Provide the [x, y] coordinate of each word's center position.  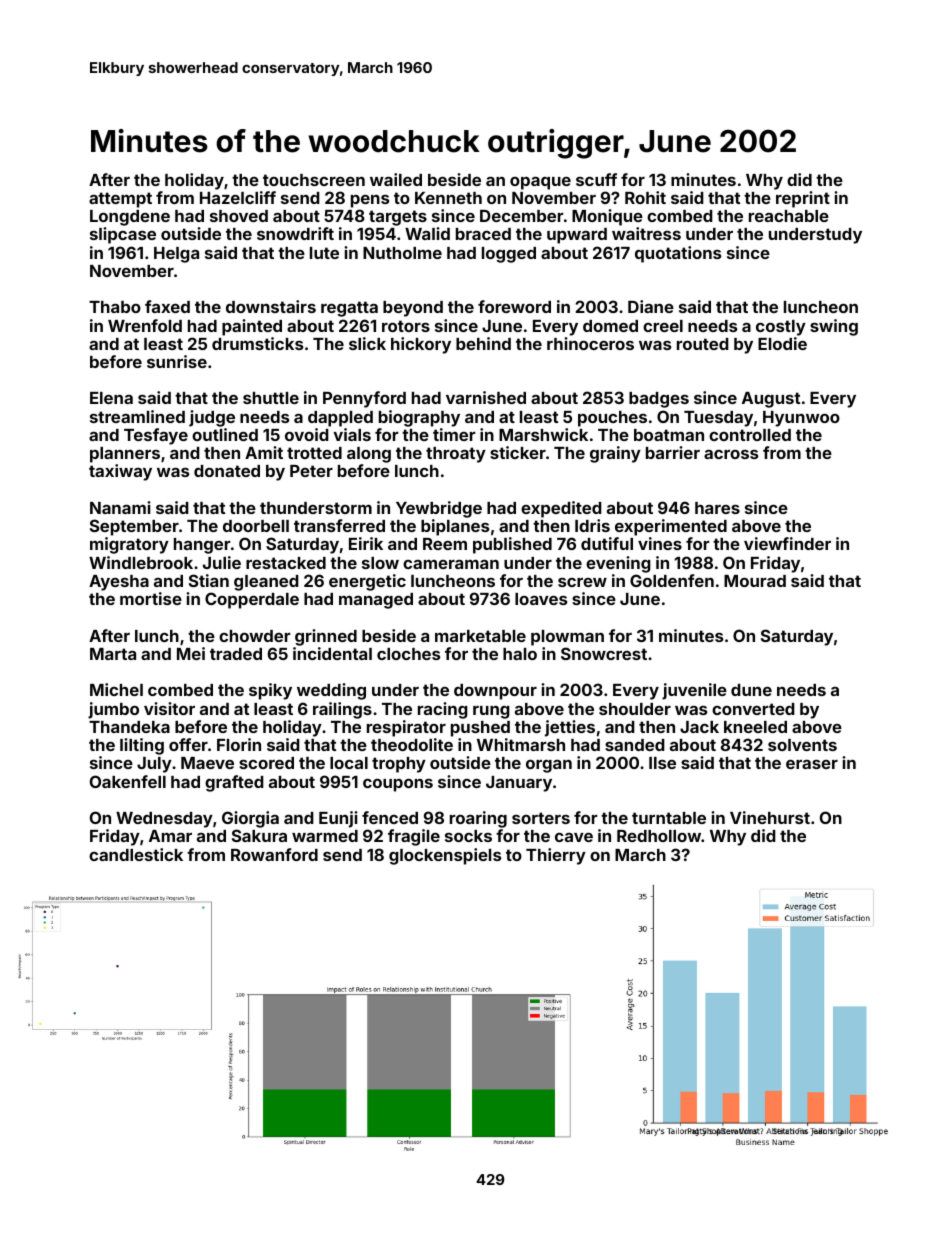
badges [659, 400]
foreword [514, 306]
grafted [234, 783]
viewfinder [787, 543]
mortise [151, 598]
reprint [803, 199]
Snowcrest [604, 653]
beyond [413, 309]
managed [376, 601]
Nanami [120, 507]
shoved [239, 216]
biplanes [455, 527]
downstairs [271, 306]
